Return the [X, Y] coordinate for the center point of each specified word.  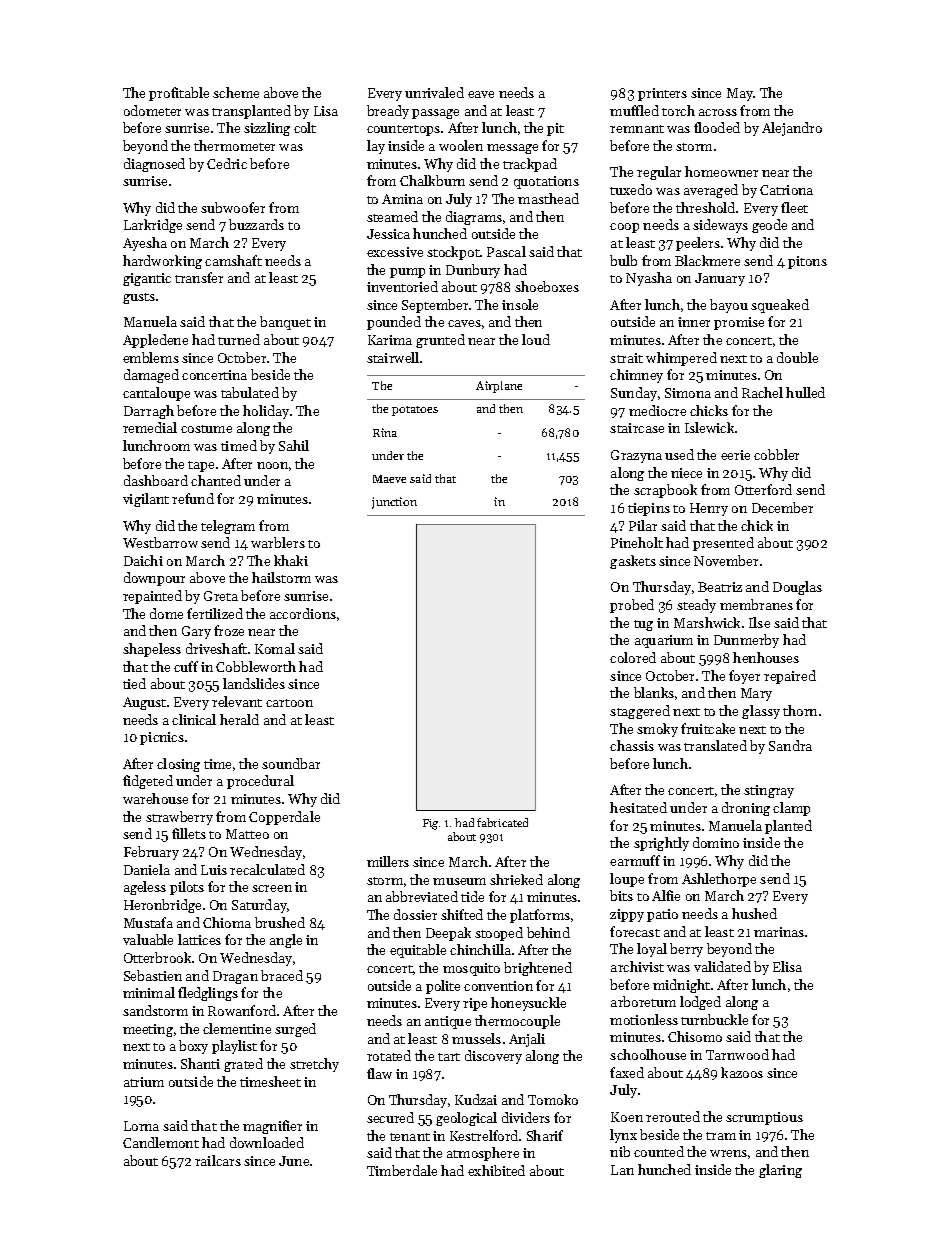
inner [694, 322]
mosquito [471, 969]
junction [394, 503]
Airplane [499, 387]
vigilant [146, 500]
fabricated [502, 822]
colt [305, 127]
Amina [402, 199]
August [144, 703]
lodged [700, 1003]
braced [282, 975]
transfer [199, 277]
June [294, 1161]
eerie [735, 455]
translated [715, 745]
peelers [698, 244]
